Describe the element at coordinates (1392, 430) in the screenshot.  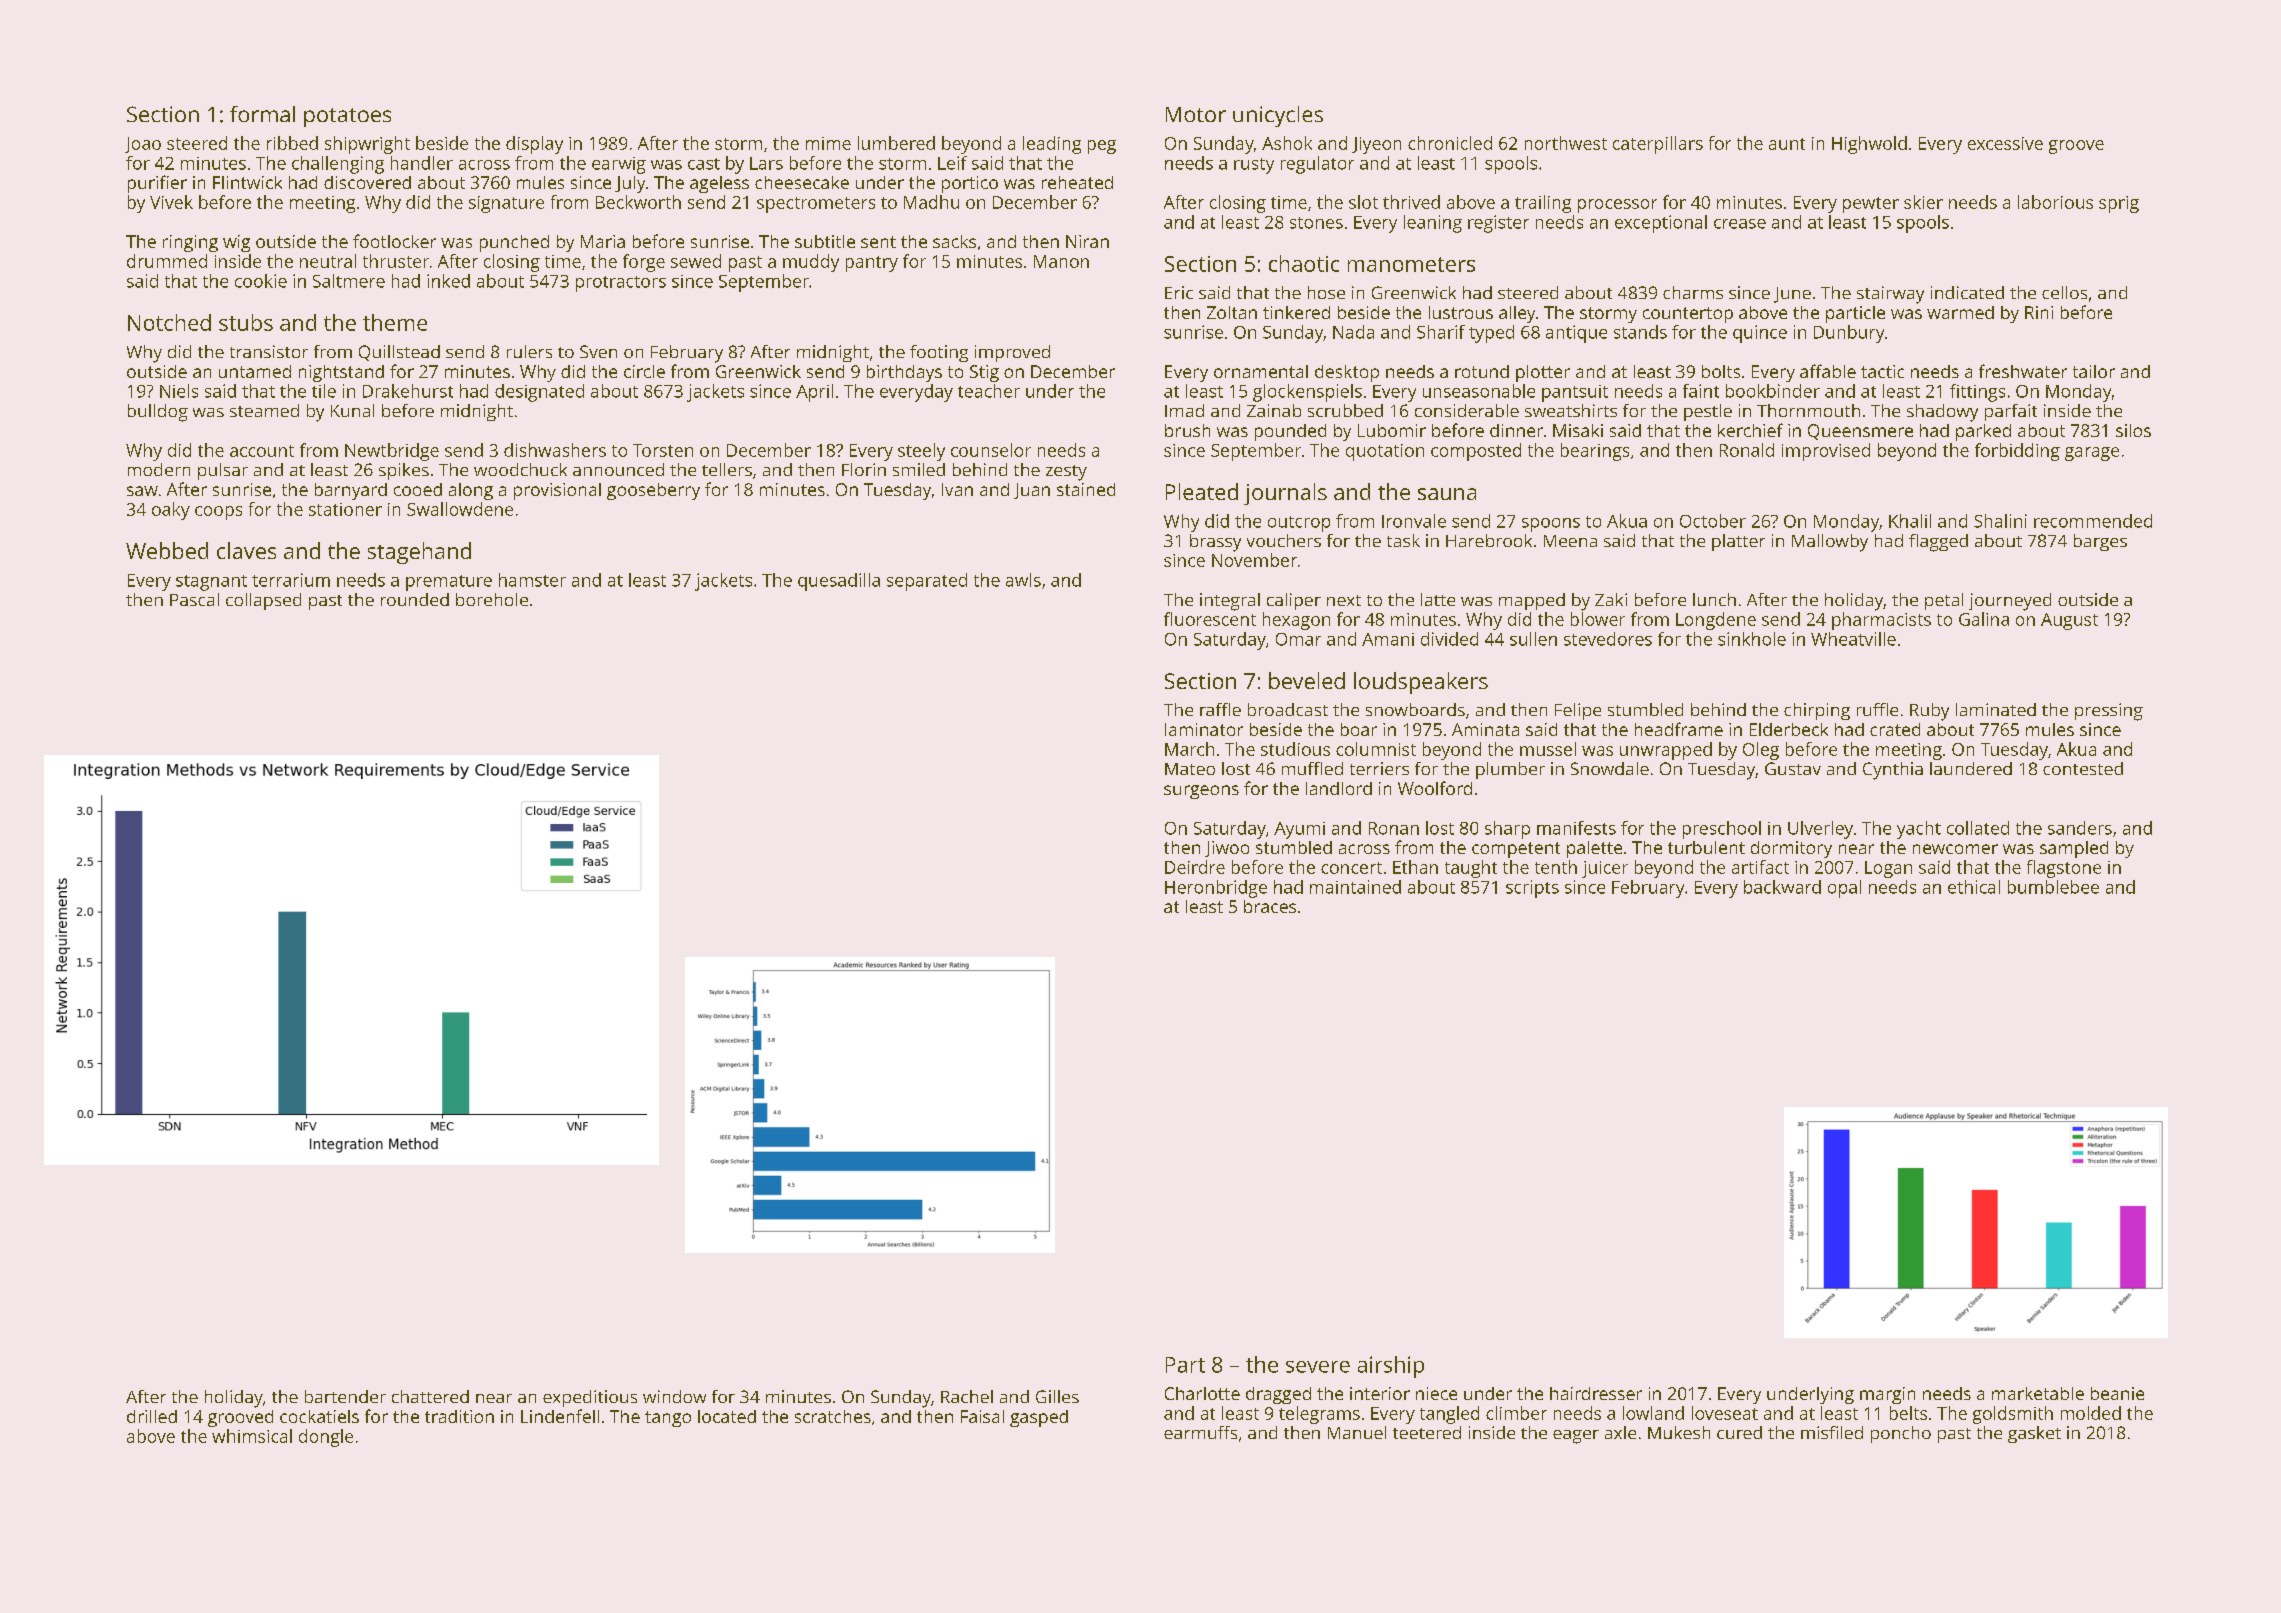
I see `Lubomir` at that location.
